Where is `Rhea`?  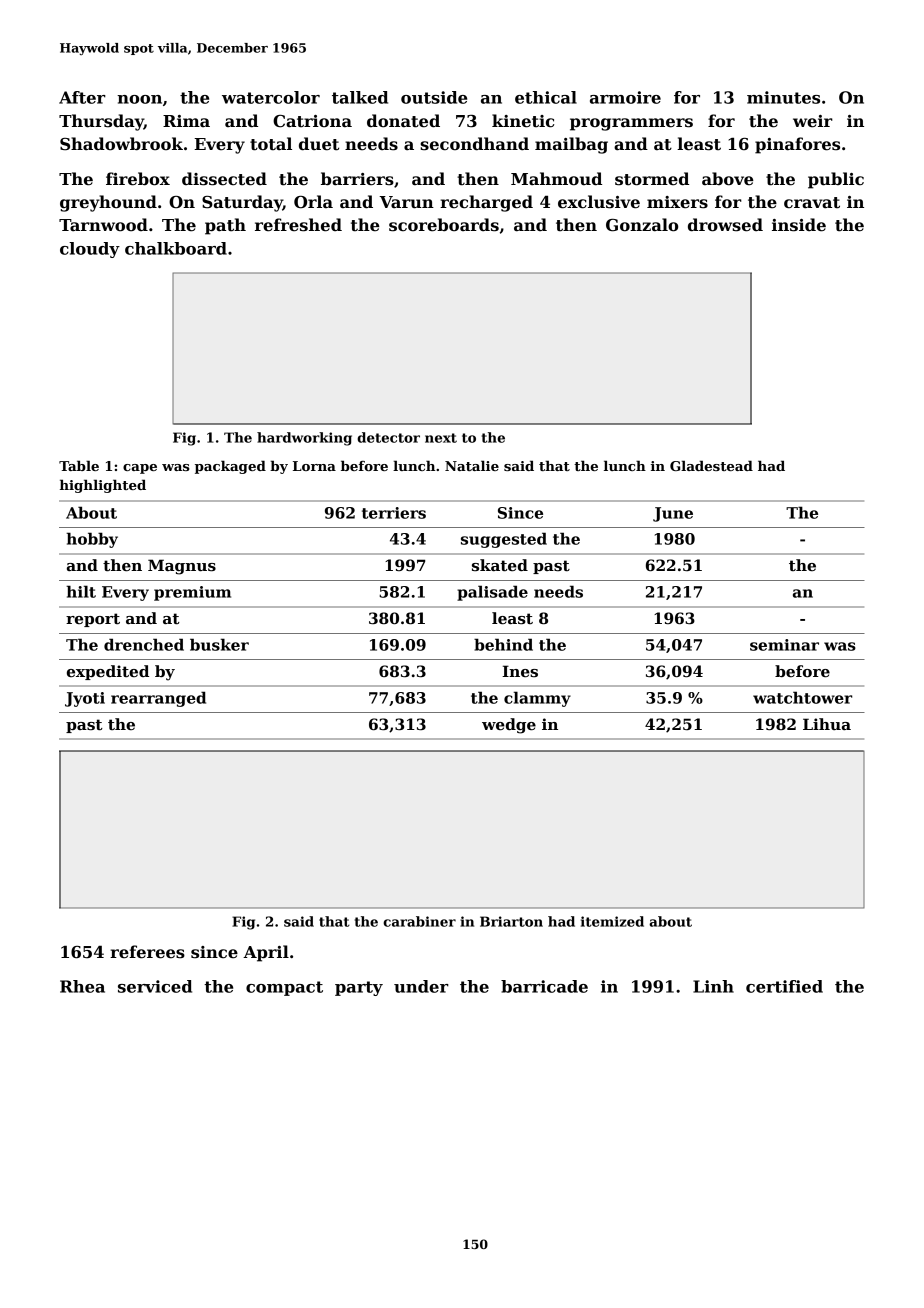
Rhea is located at coordinates (82, 986).
